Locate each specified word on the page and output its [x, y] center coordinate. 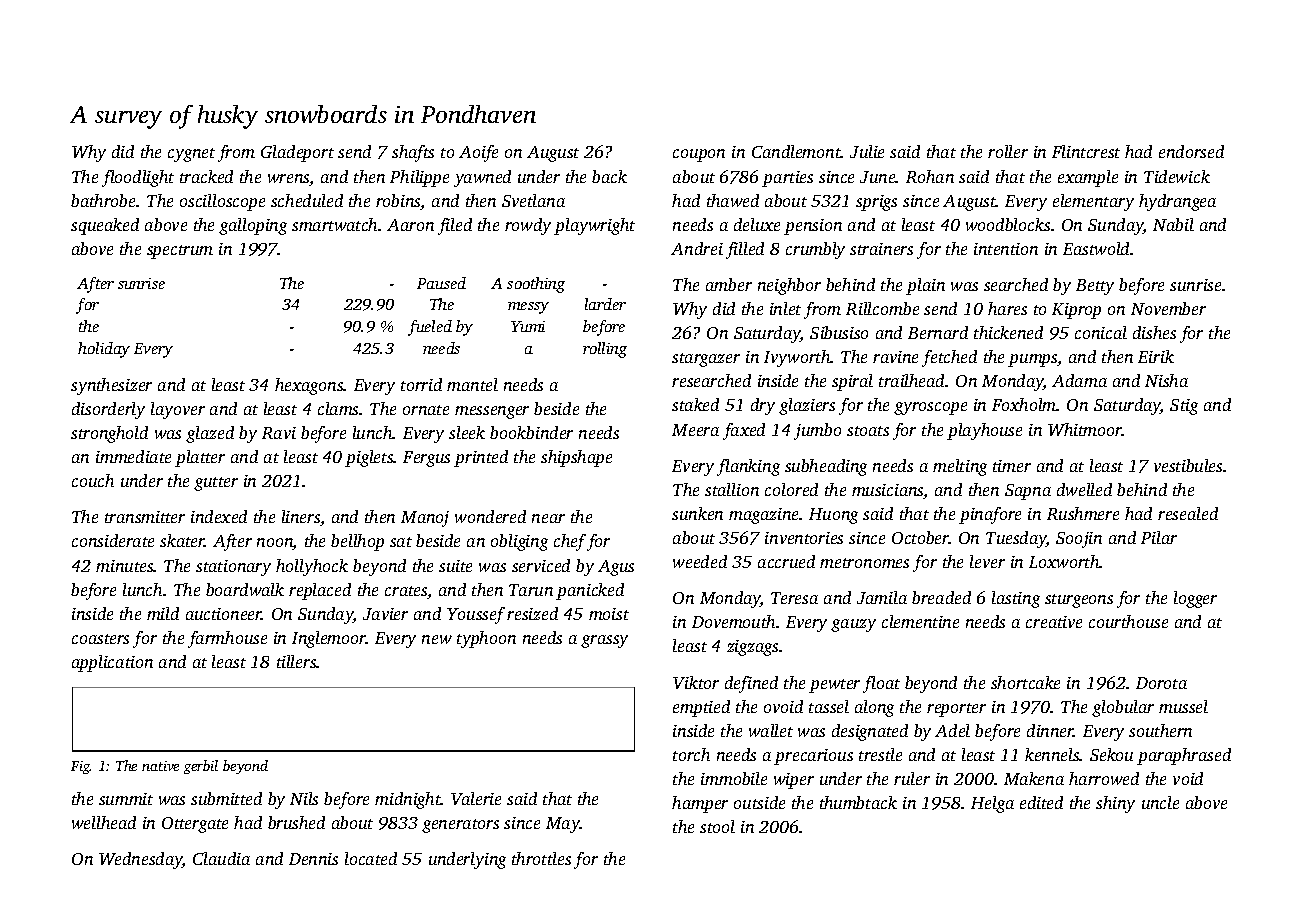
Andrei [697, 248]
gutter [216, 484]
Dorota [1161, 683]
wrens [289, 180]
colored [791, 489]
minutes [125, 566]
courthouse [1128, 621]
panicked [590, 591]
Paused [441, 283]
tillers [297, 661]
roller [1008, 151]
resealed [1188, 513]
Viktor [696, 682]
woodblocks [1008, 224]
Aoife [478, 153]
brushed [296, 822]
